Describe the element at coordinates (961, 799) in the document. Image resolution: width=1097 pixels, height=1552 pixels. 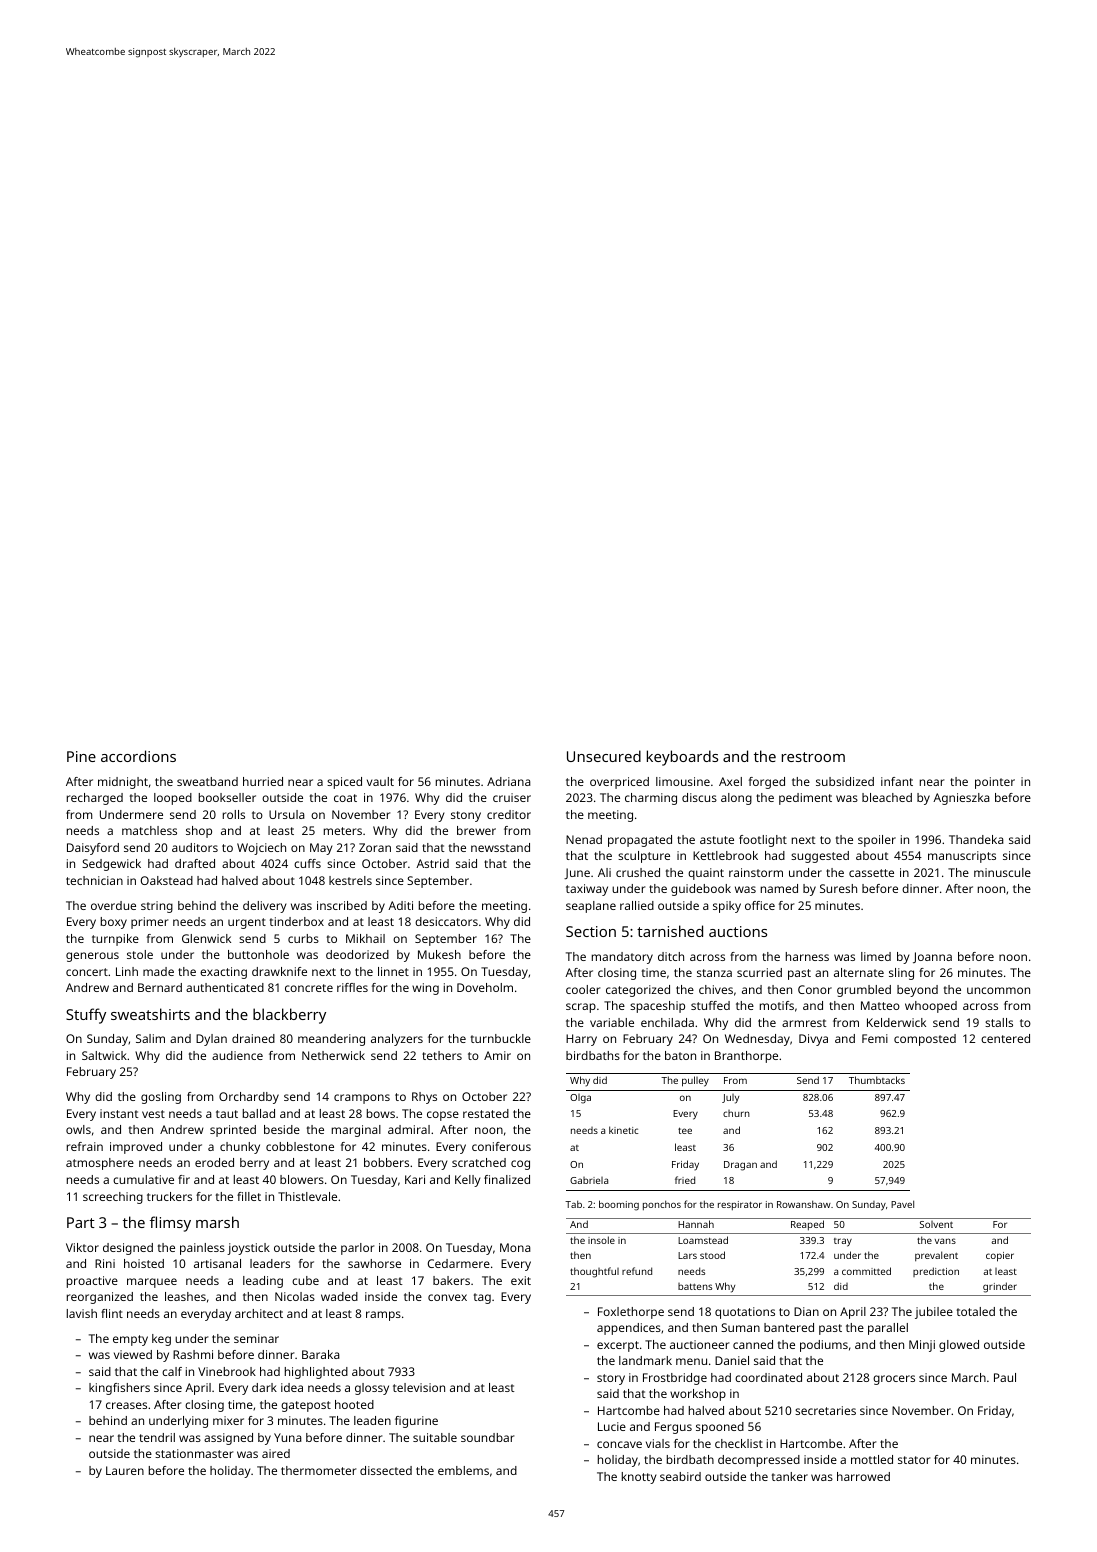
I see `Agnieszka` at that location.
